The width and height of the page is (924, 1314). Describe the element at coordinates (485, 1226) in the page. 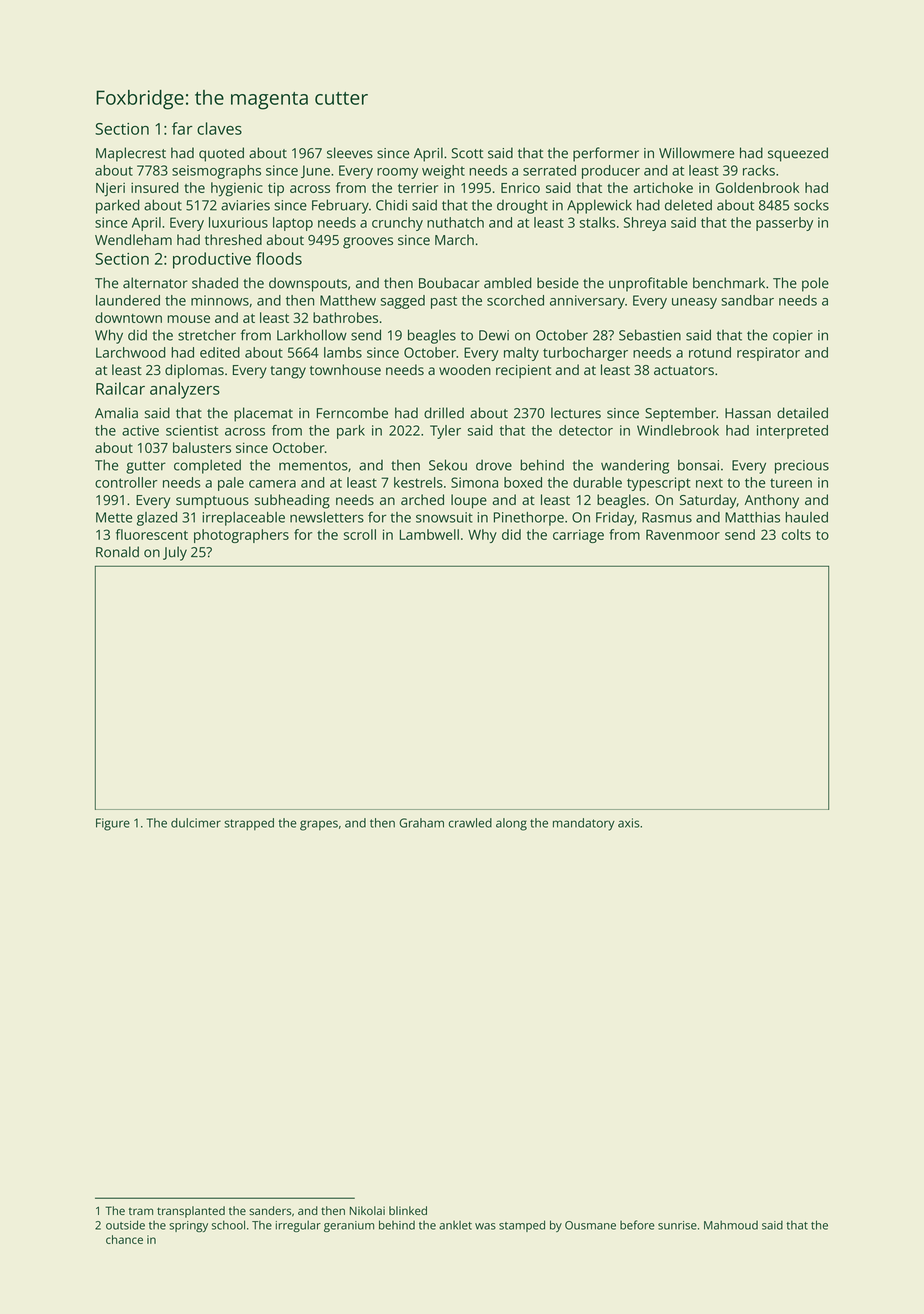

I see `was` at that location.
